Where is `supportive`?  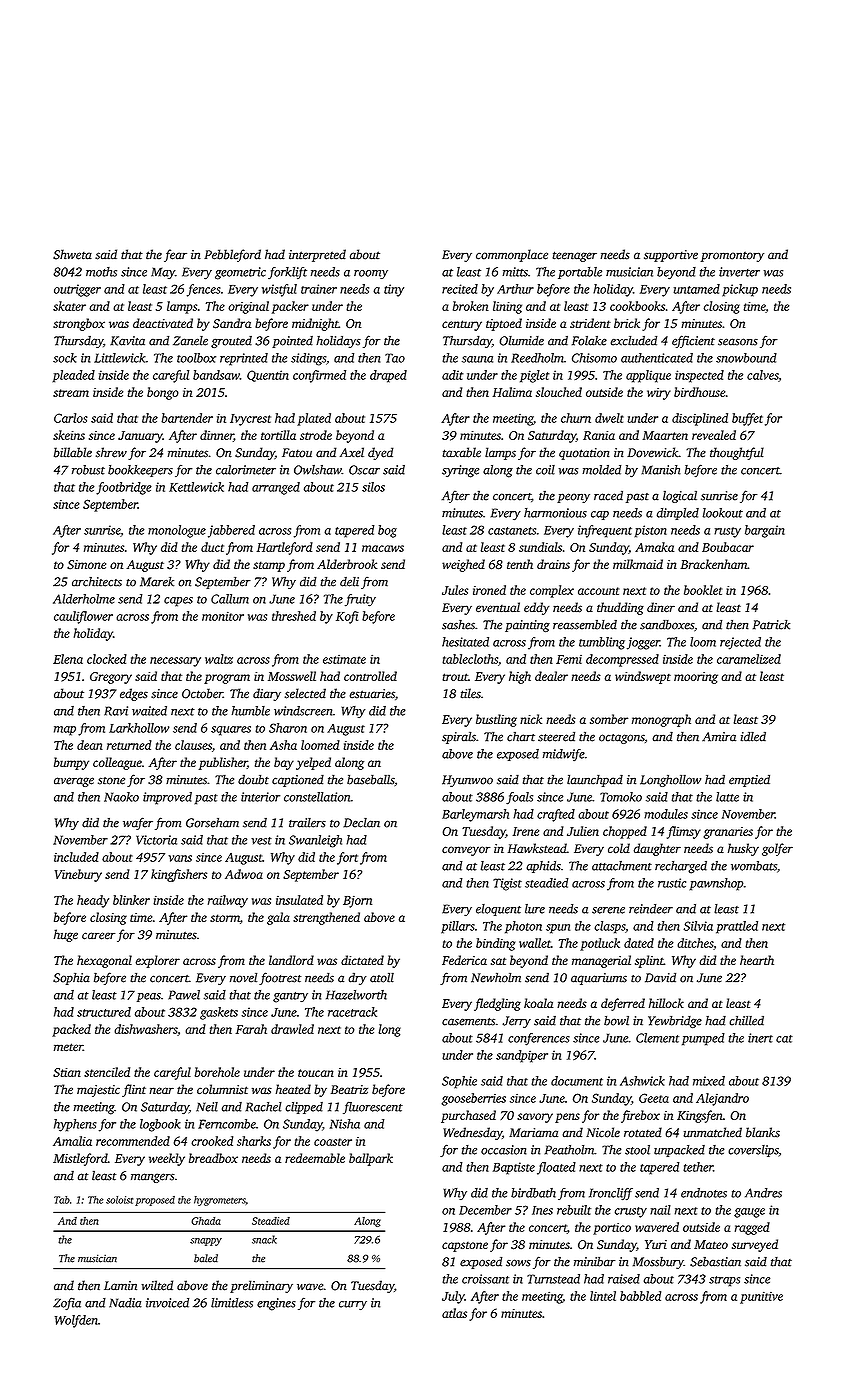
supportive is located at coordinates (671, 256).
